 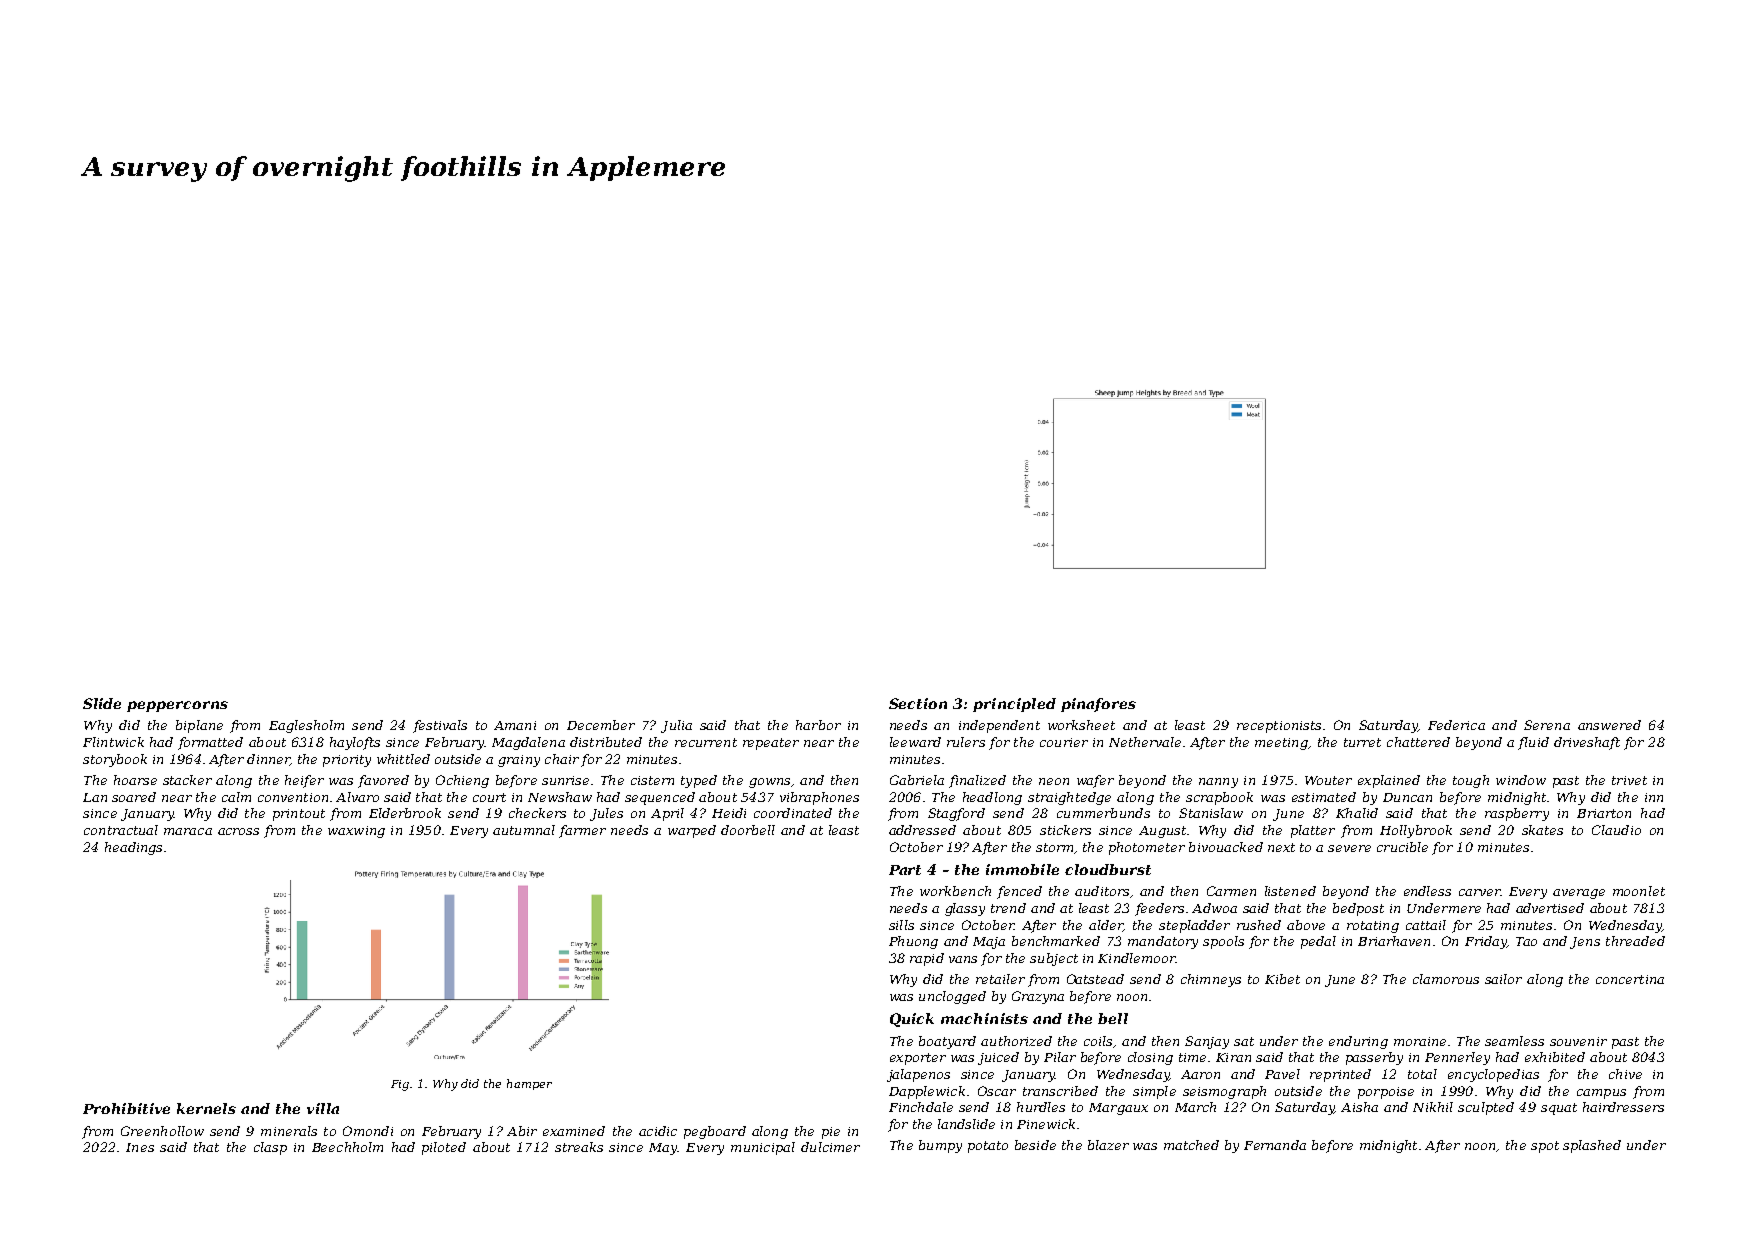 I want to click on Claudio, so click(x=1616, y=830).
